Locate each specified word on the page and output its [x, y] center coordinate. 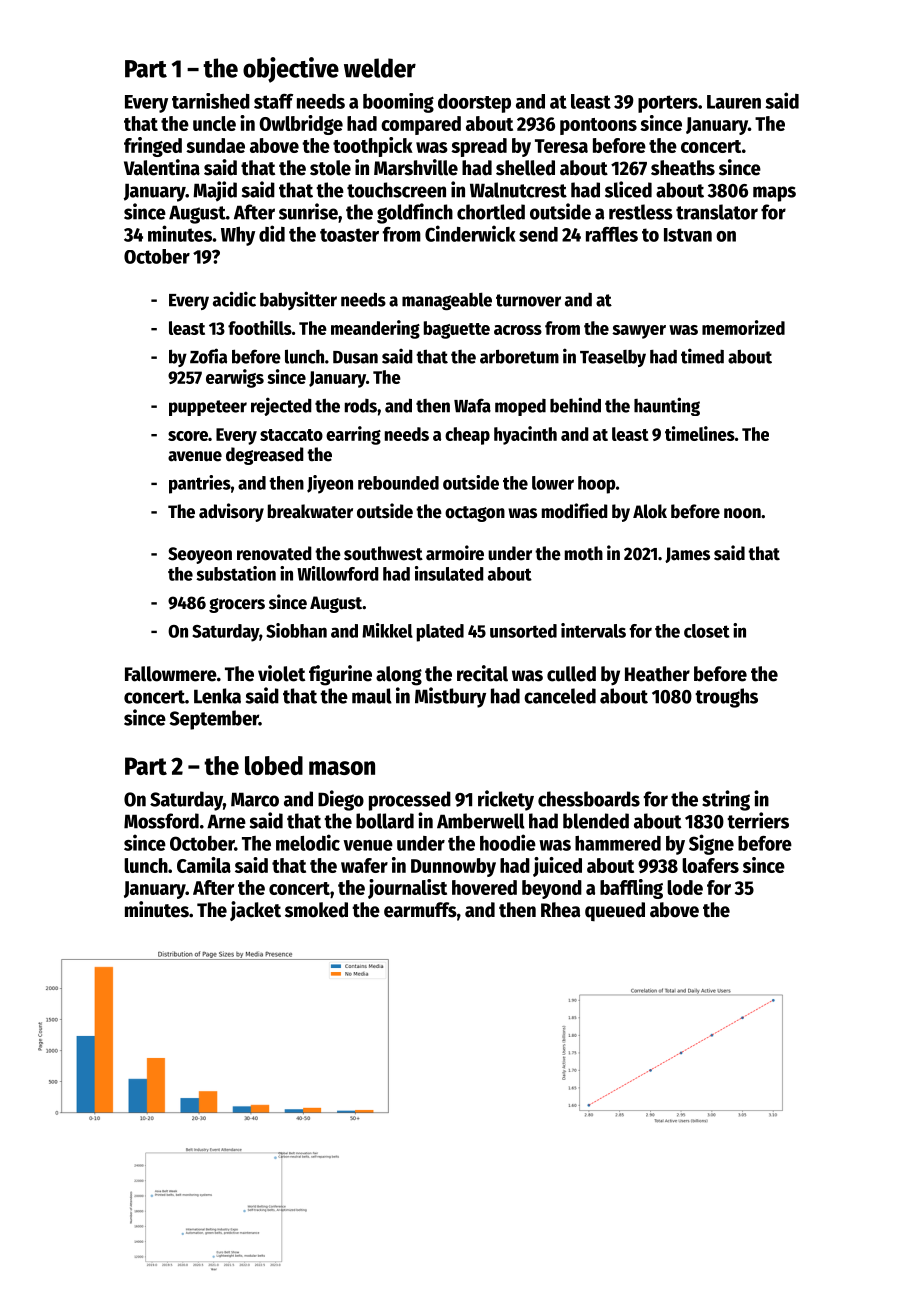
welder [380, 68]
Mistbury [450, 697]
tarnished [211, 101]
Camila [204, 865]
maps [774, 194]
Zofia [208, 356]
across [518, 330]
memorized [743, 327]
